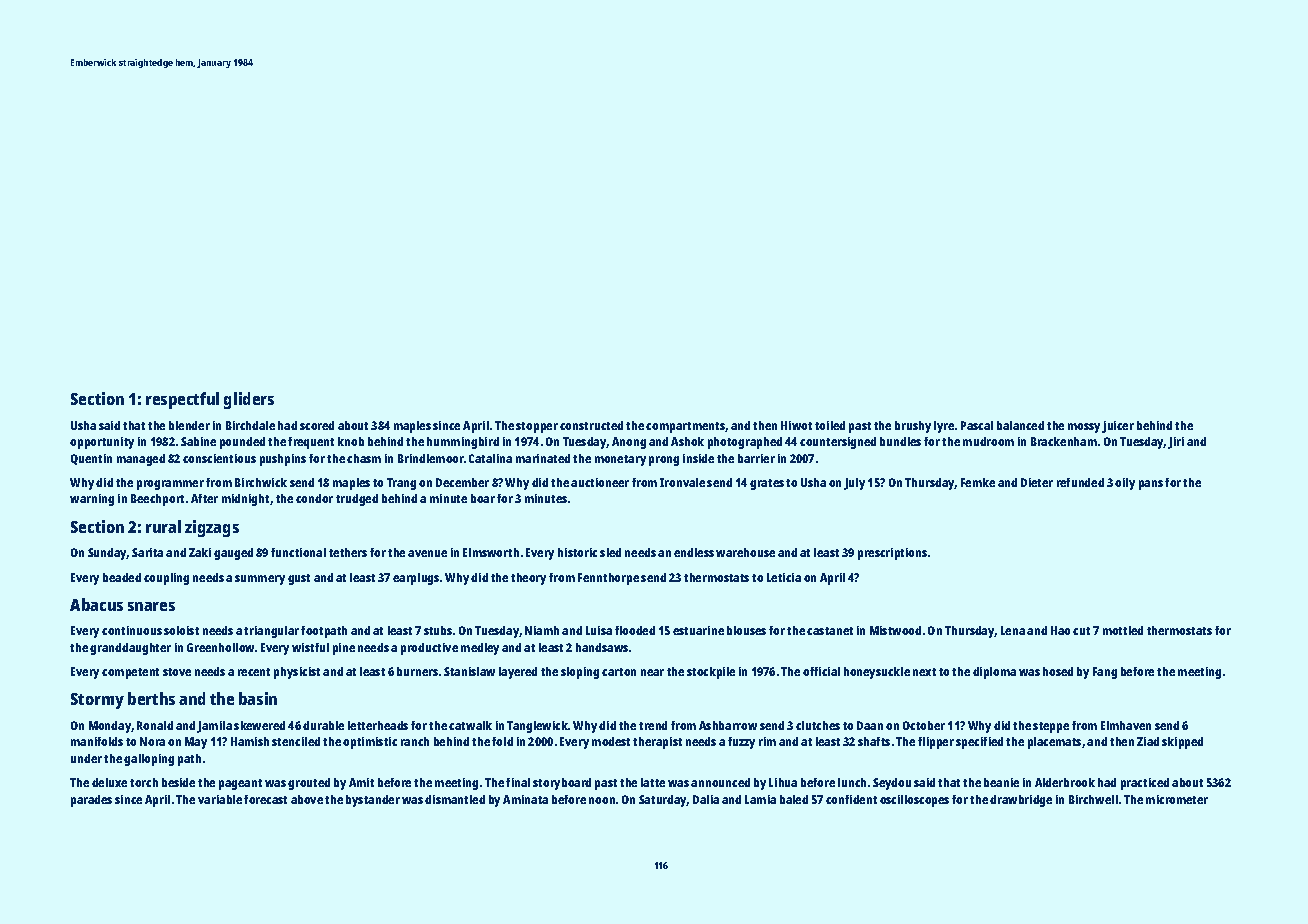 The height and width of the screenshot is (924, 1308). Describe the element at coordinates (91, 801) in the screenshot. I see `parades` at that location.
